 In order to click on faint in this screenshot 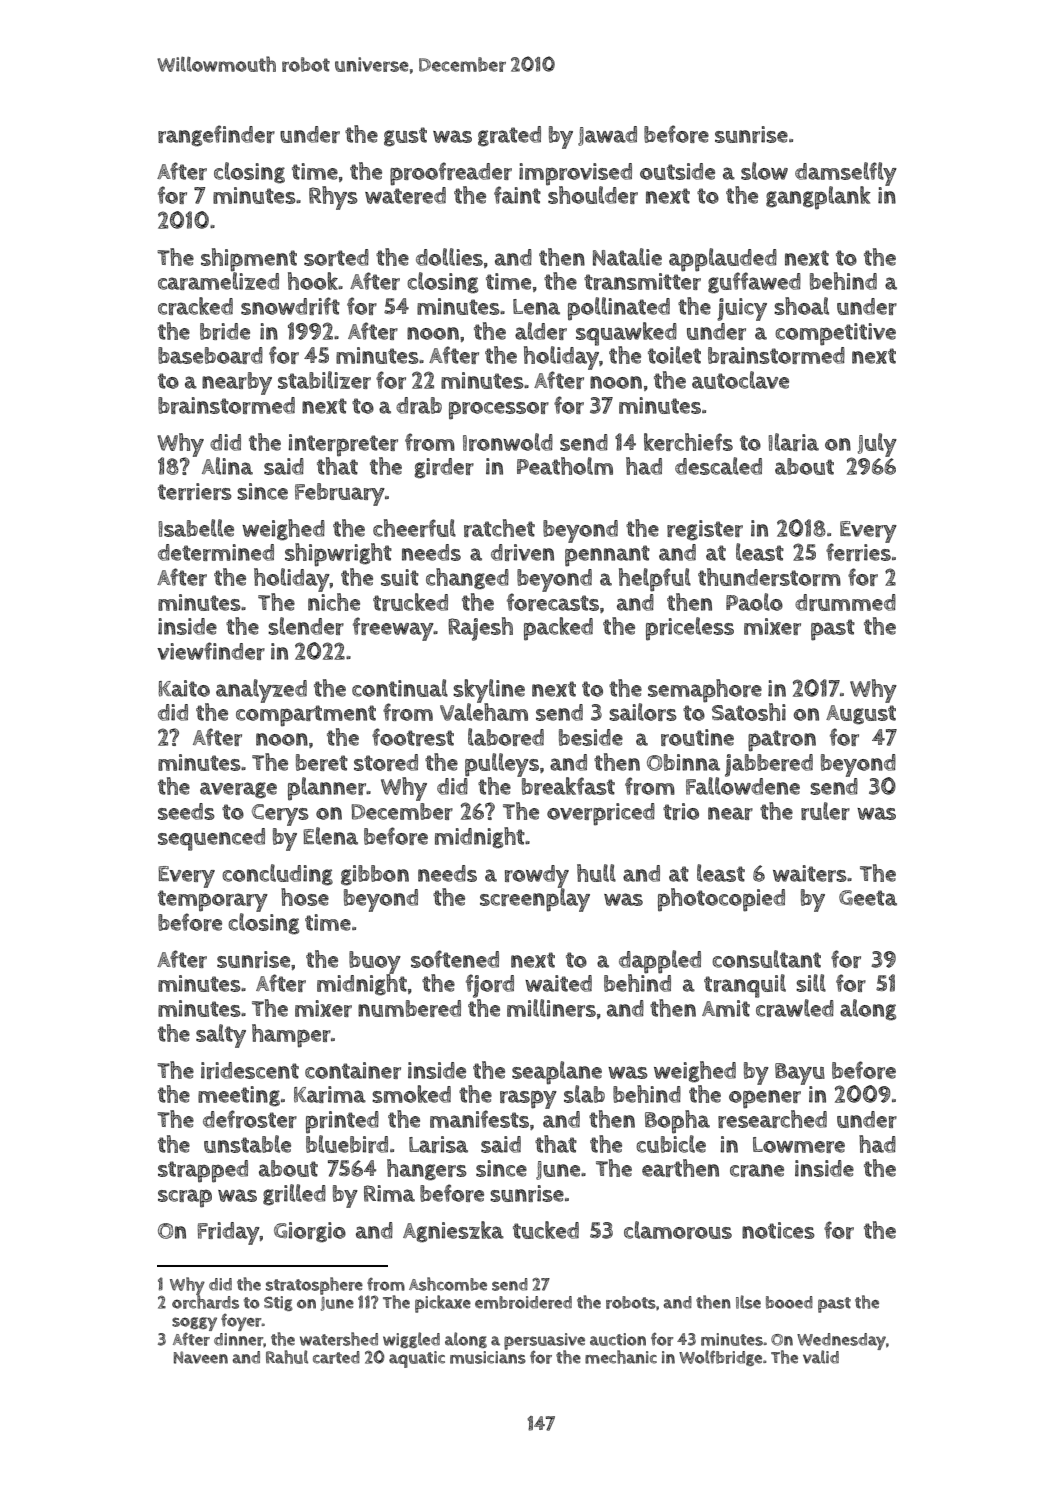, I will do `click(517, 195)`.
